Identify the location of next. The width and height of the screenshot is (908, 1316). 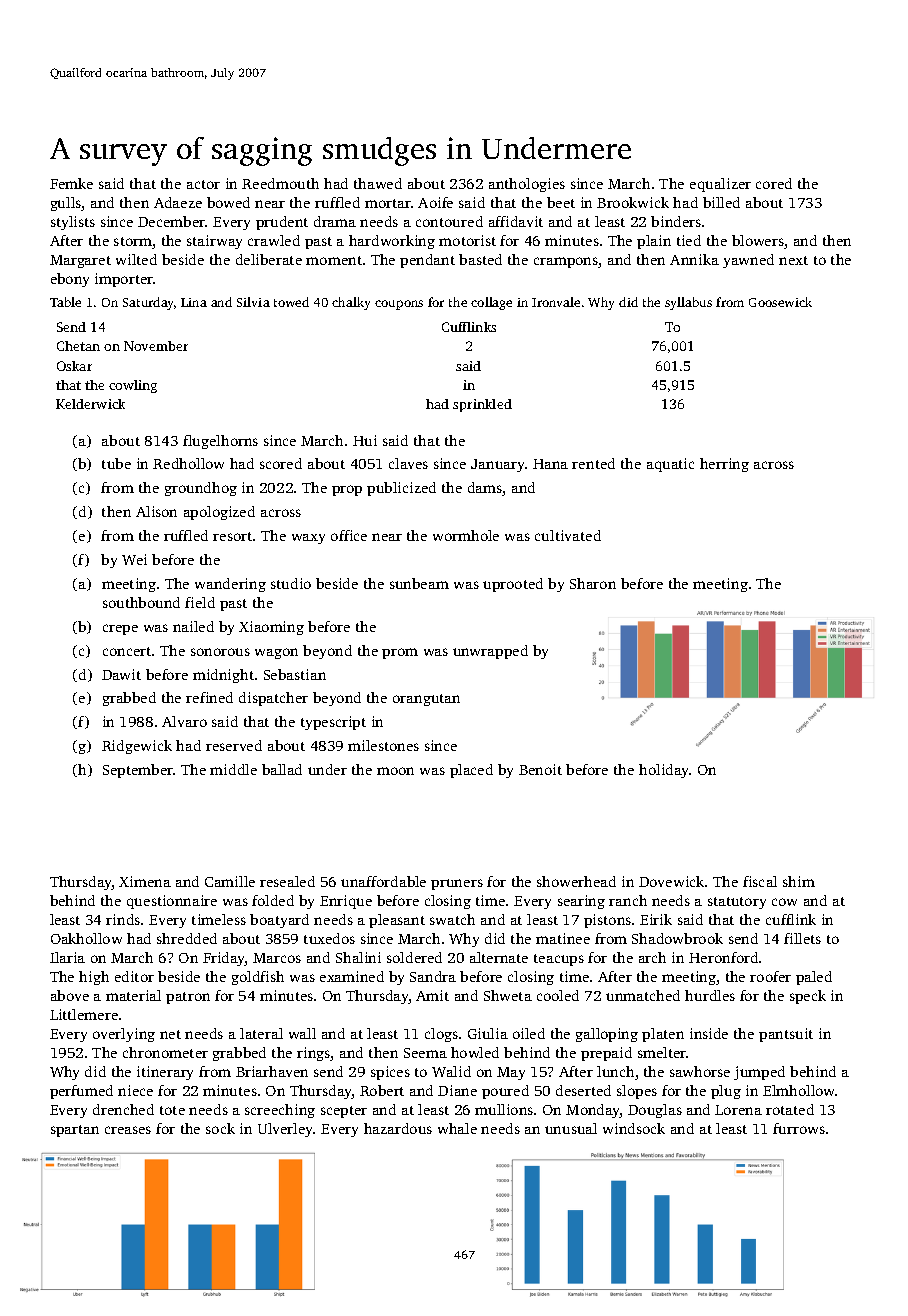
(793, 260).
